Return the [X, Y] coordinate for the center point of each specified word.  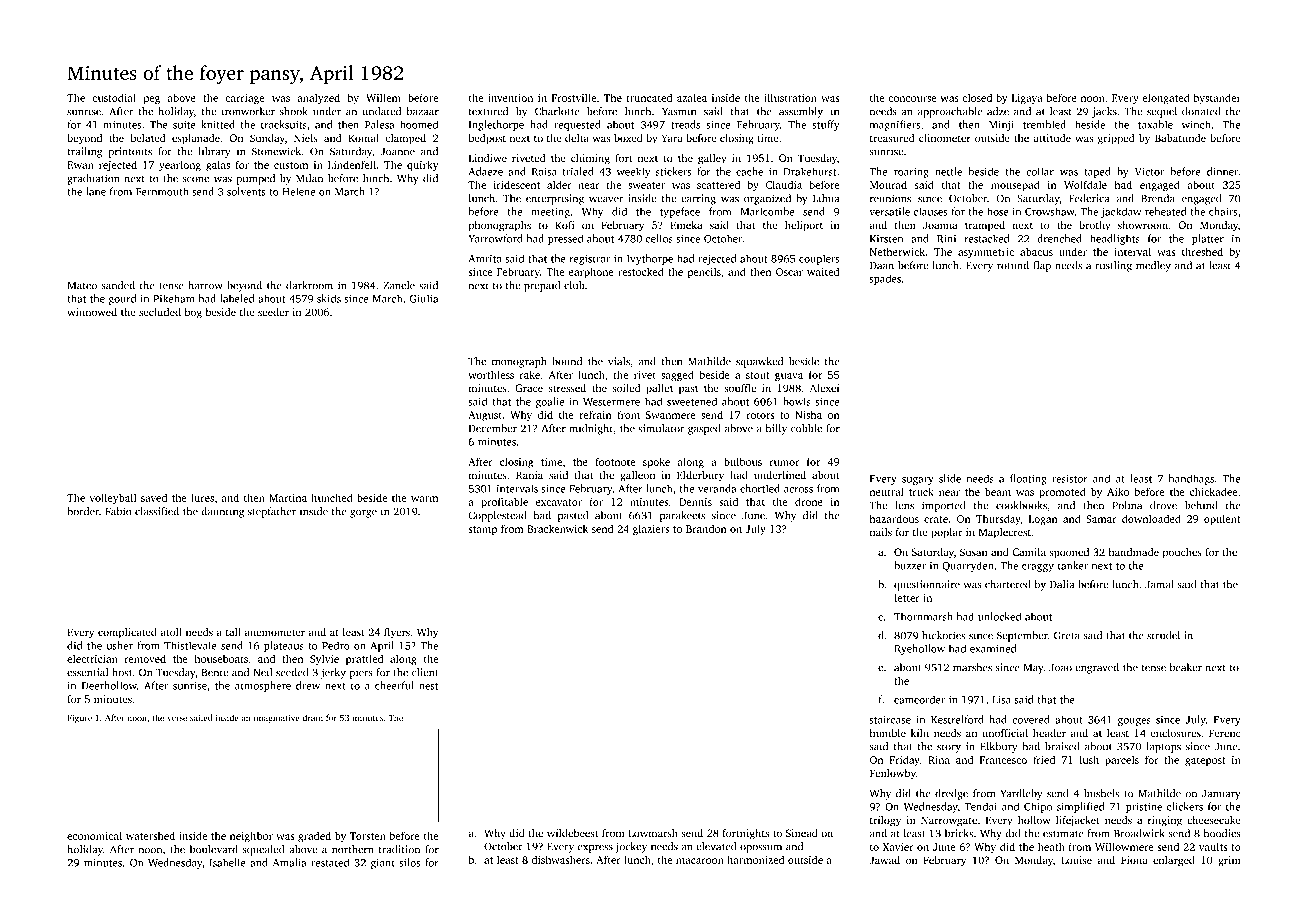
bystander [1217, 98]
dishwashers [561, 859]
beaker [1186, 667]
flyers [397, 633]
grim [1229, 861]
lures [202, 497]
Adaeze [485, 171]
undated [381, 111]
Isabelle [227, 862]
